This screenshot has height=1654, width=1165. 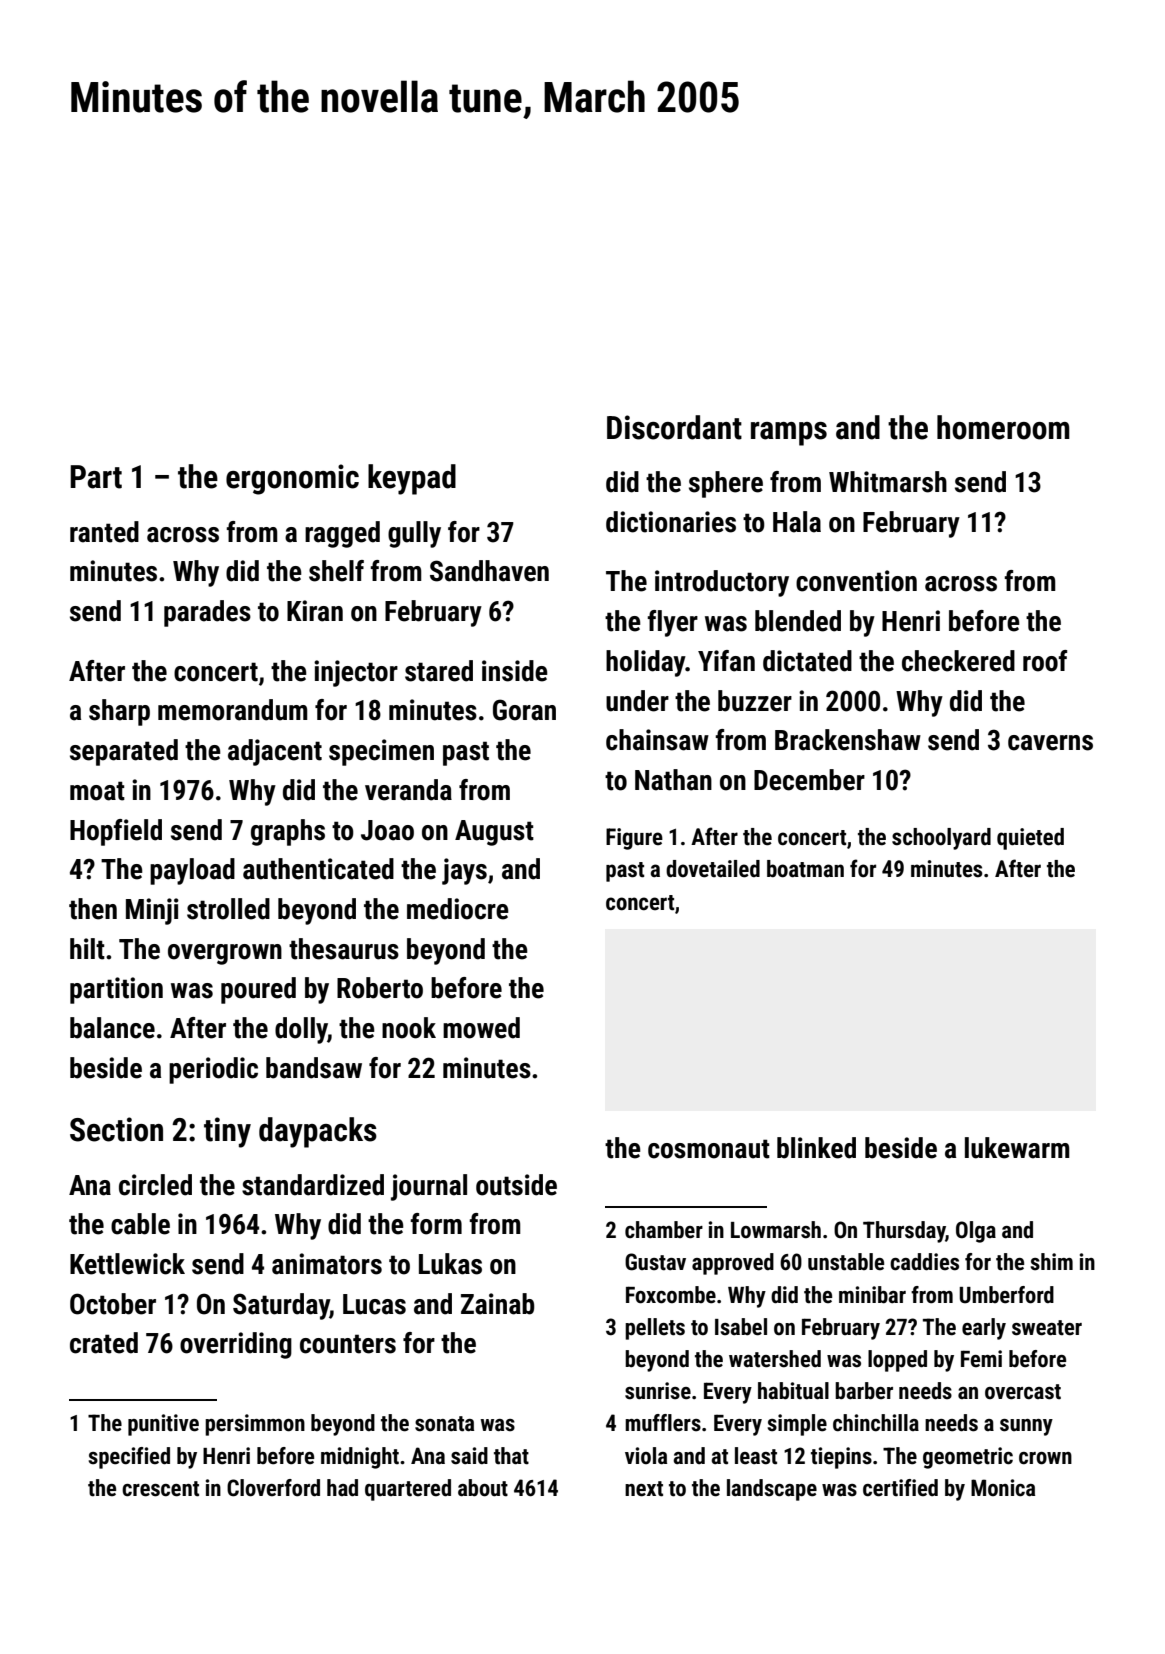 What do you see at coordinates (674, 427) in the screenshot?
I see `Discordant` at bounding box center [674, 427].
